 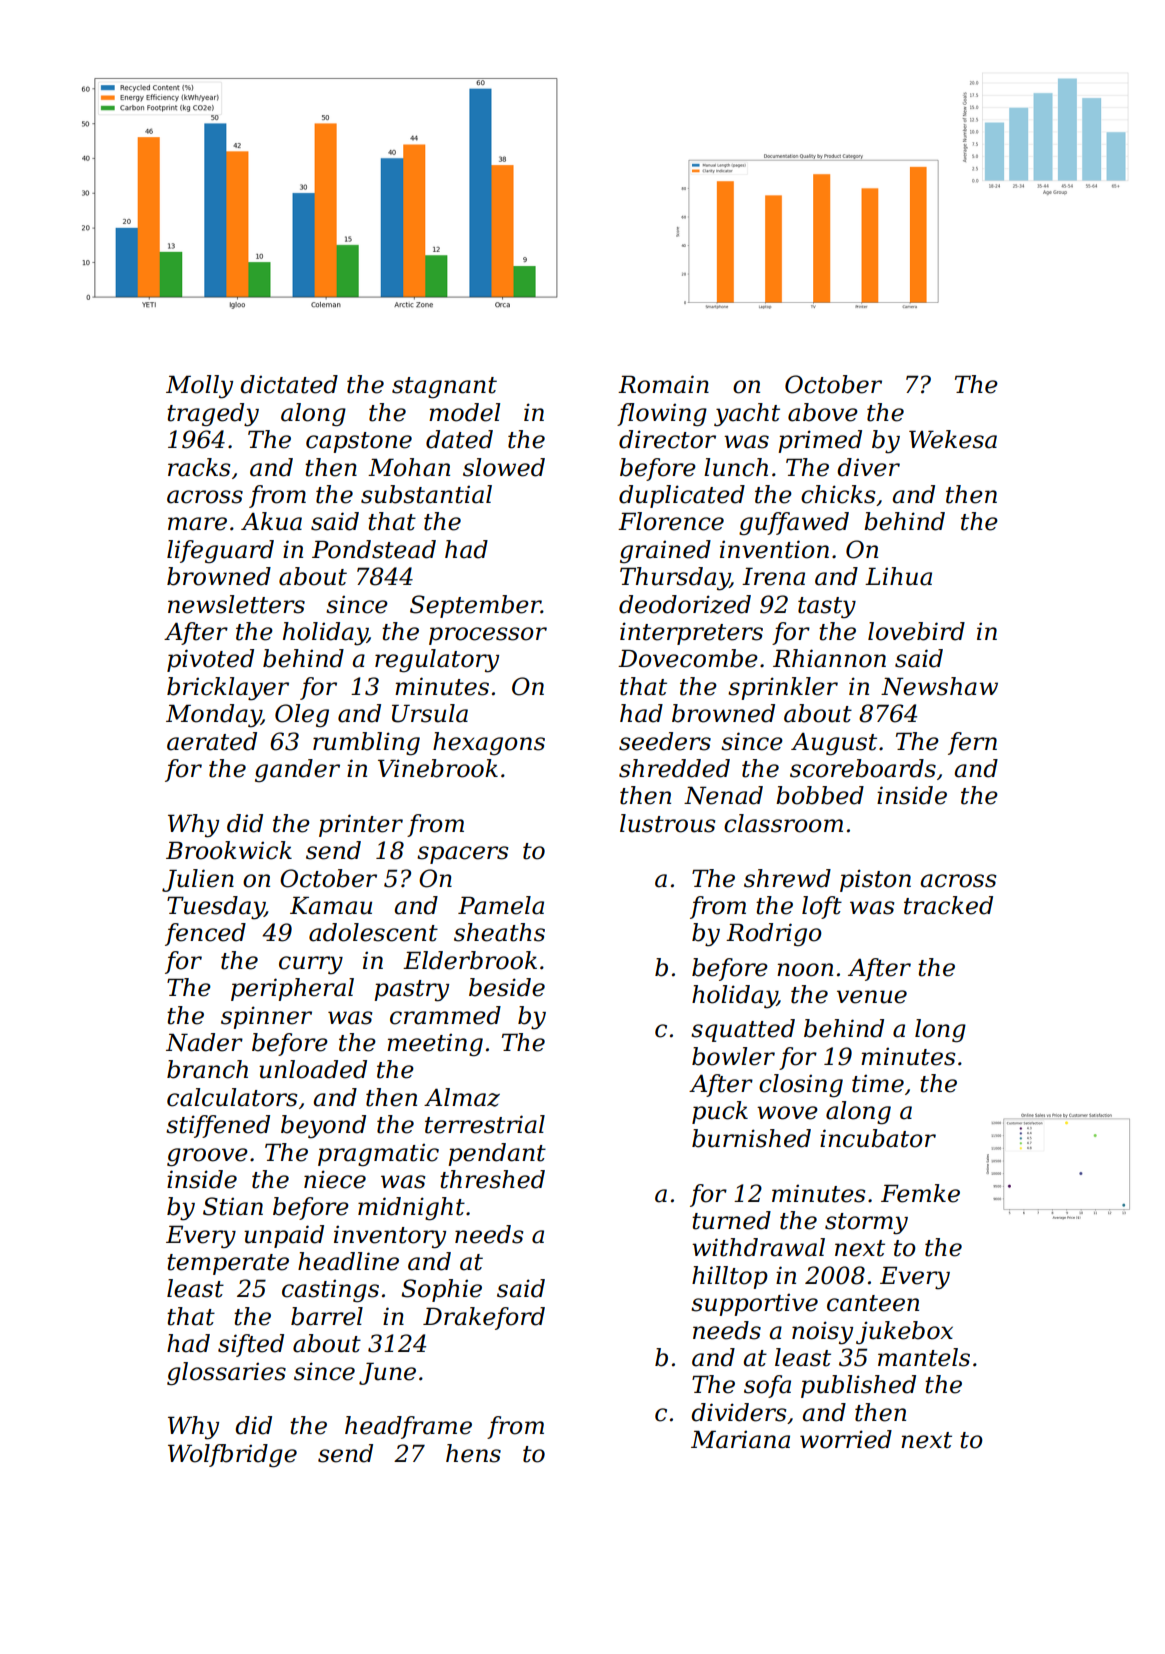 What do you see at coordinates (411, 991) in the image?
I see `pastry` at bounding box center [411, 991].
